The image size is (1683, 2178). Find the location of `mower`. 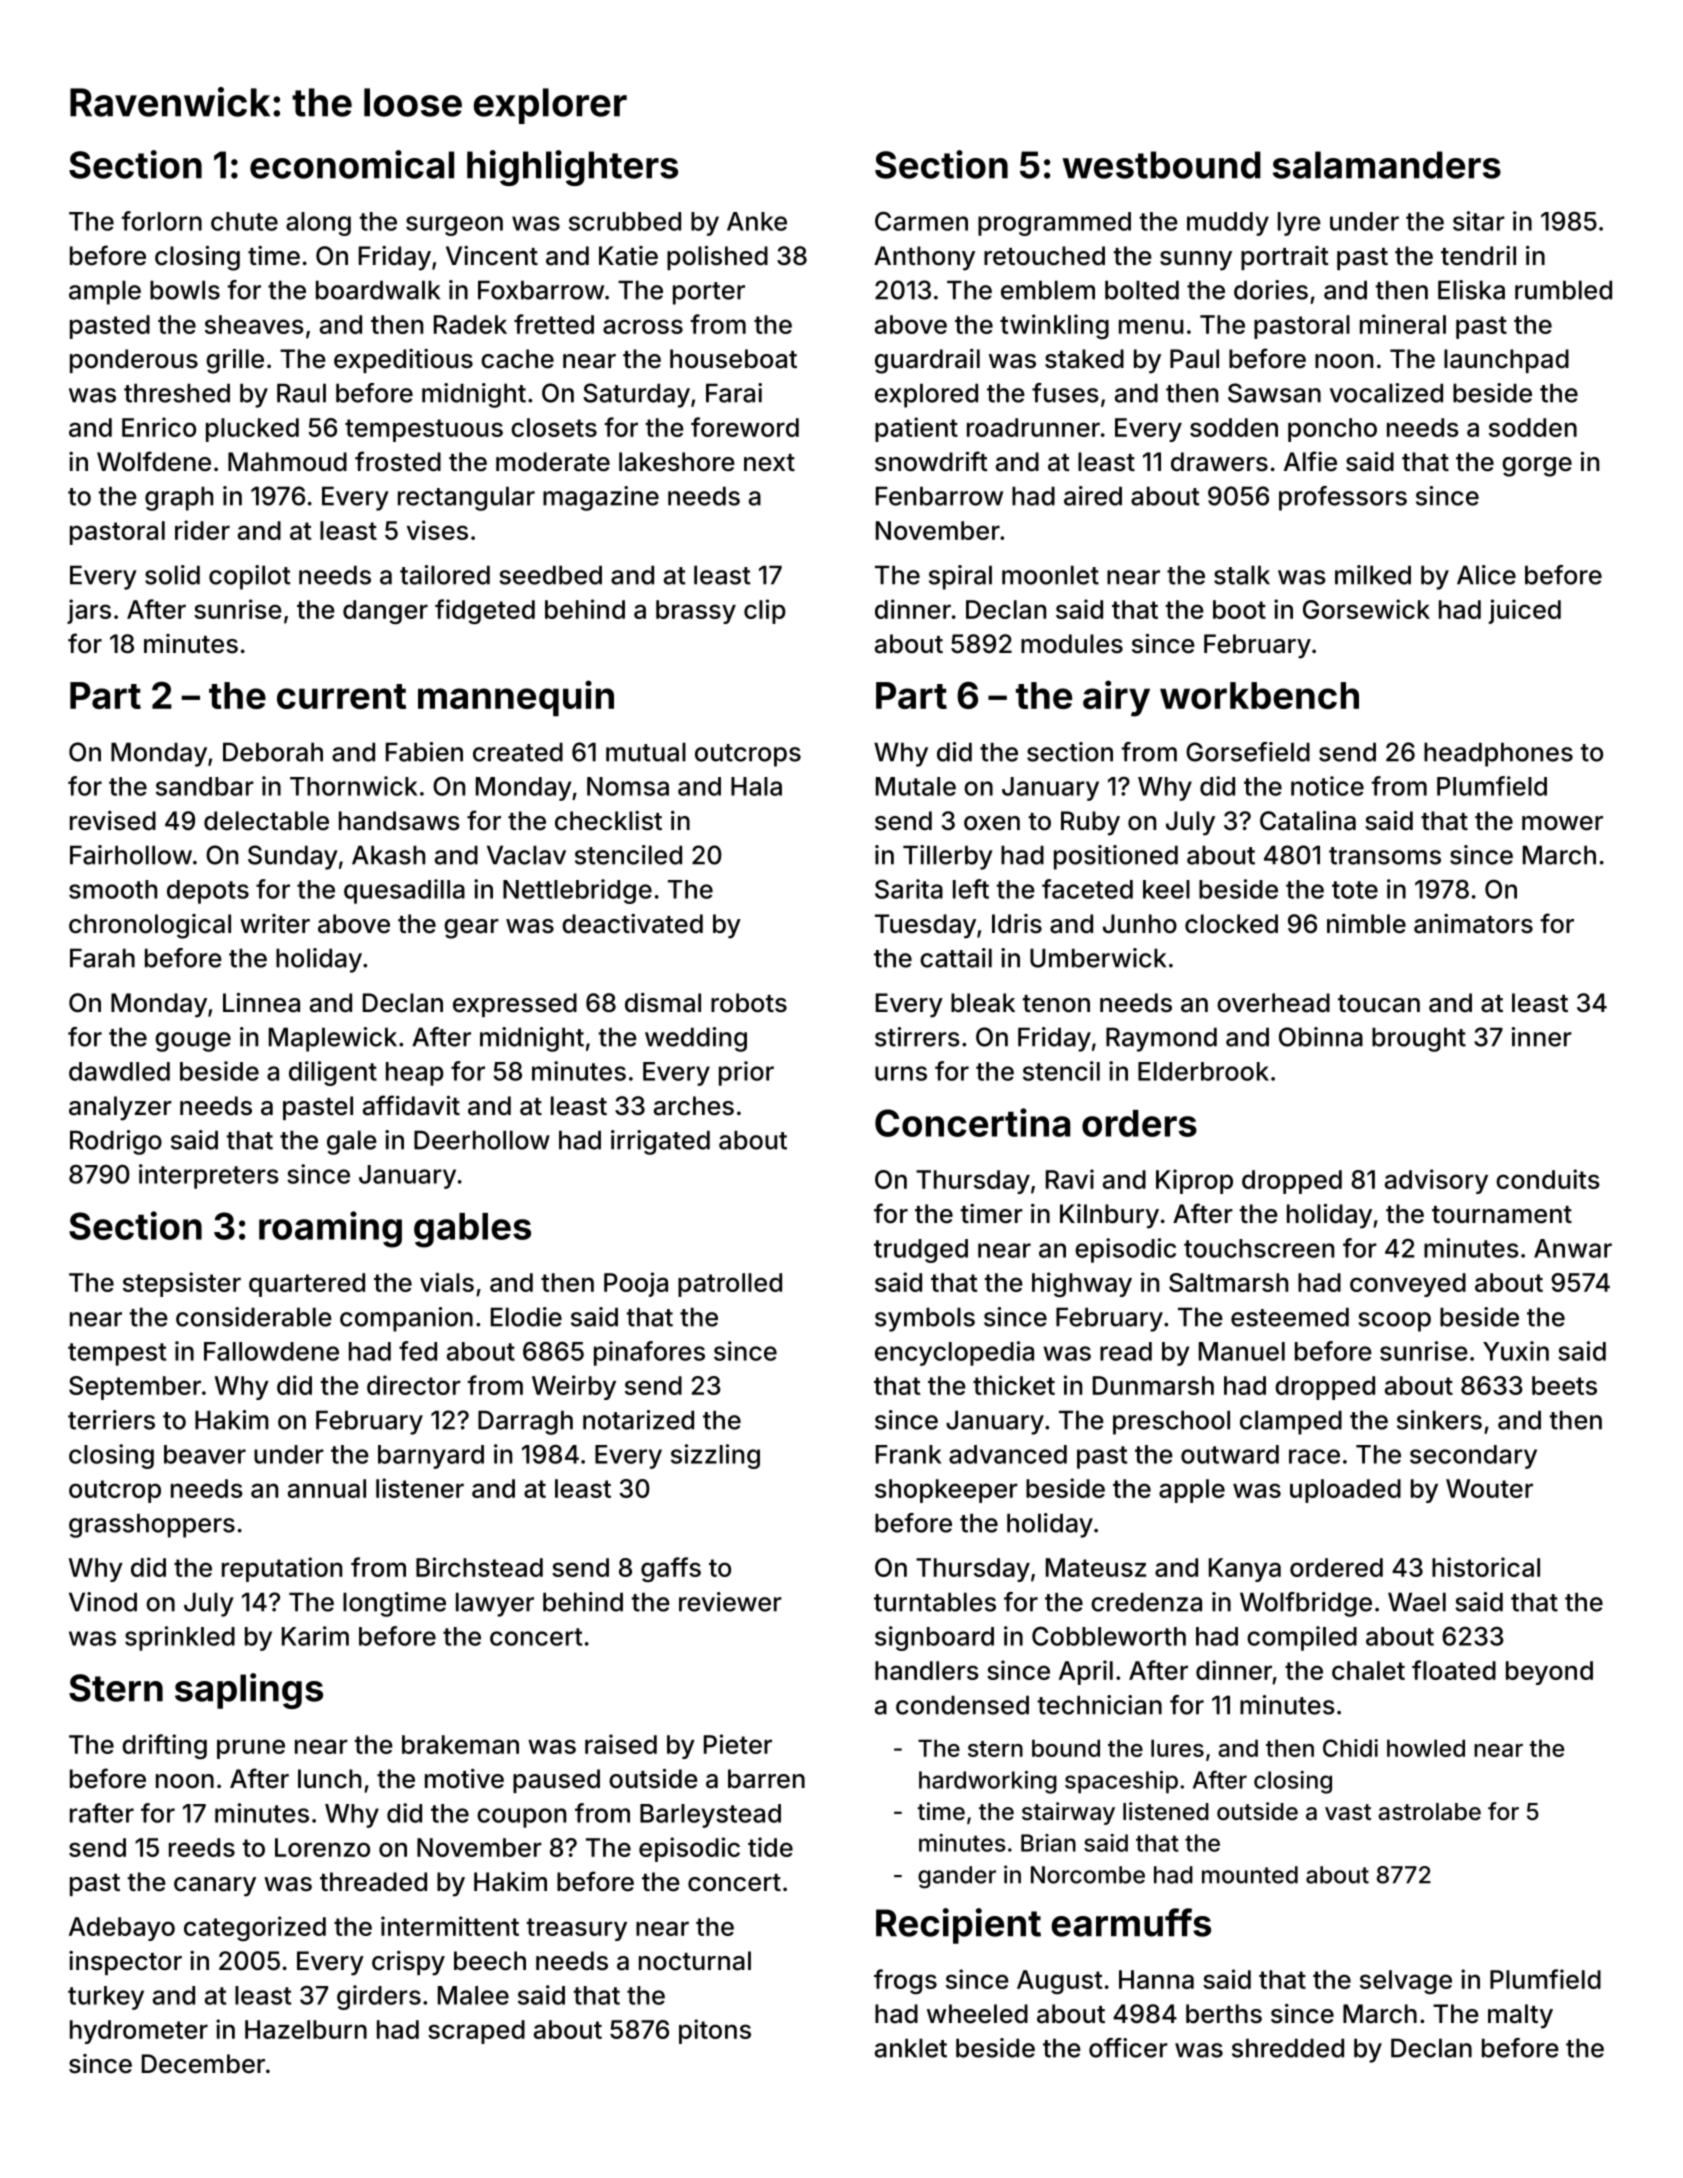

mower is located at coordinates (1562, 823).
